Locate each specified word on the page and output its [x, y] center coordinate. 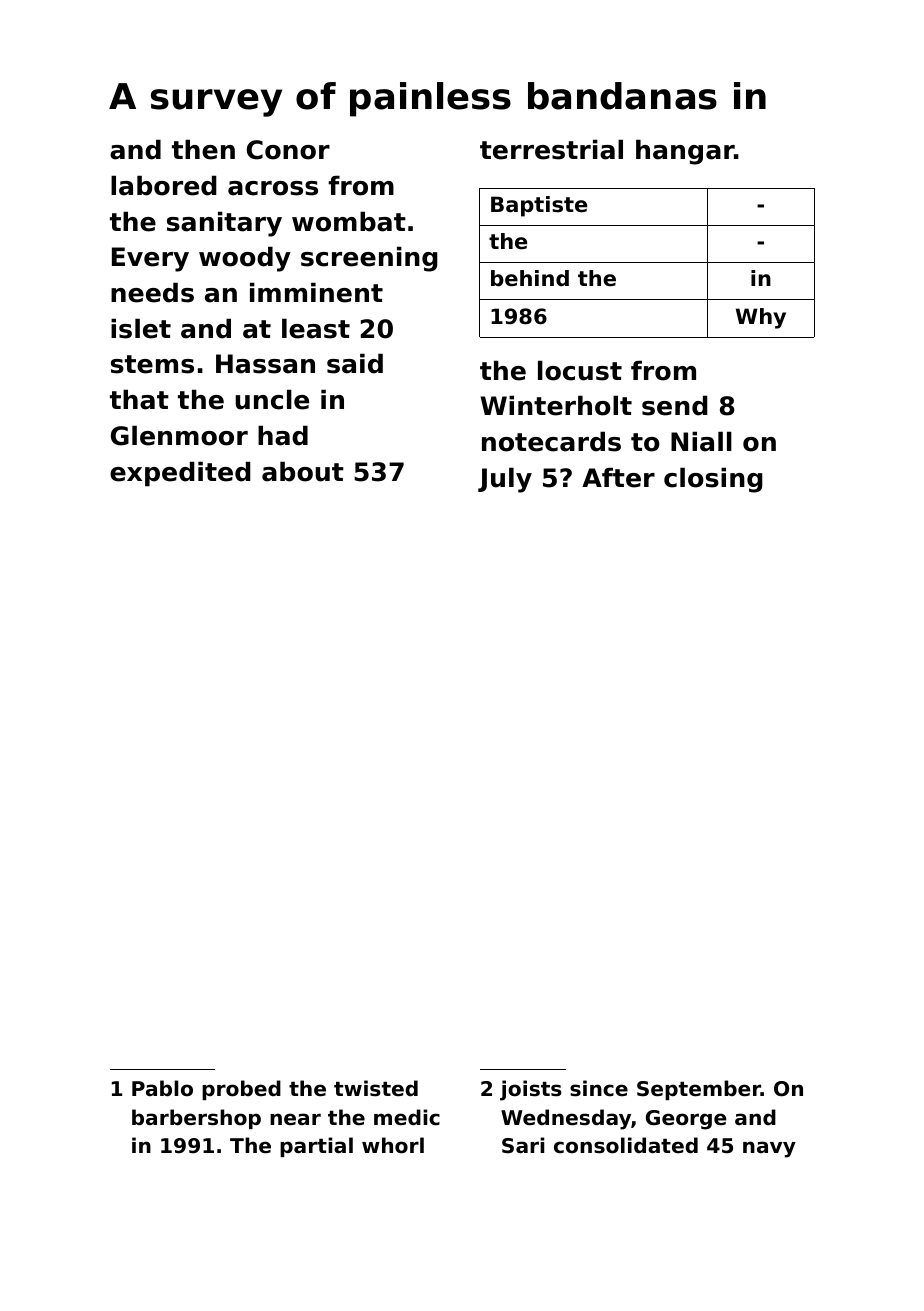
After [618, 477]
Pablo [162, 1088]
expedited [180, 474]
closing [713, 480]
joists [531, 1090]
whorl [393, 1145]
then [203, 149]
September [699, 1090]
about [303, 471]
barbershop [196, 1119]
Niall [701, 441]
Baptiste [539, 206]
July [505, 480]
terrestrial [551, 149]
